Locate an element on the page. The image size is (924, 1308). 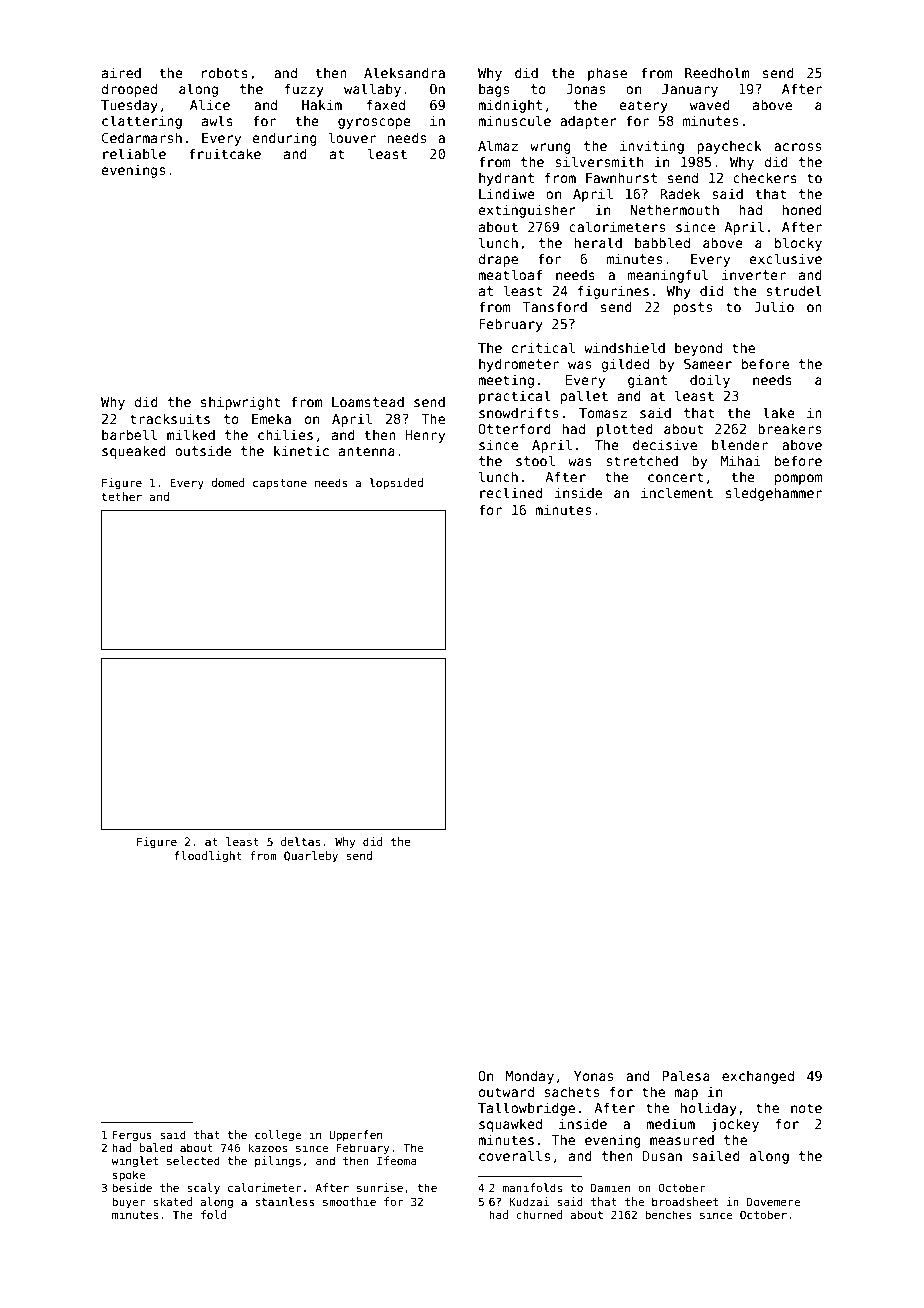
outward is located at coordinates (506, 1091).
